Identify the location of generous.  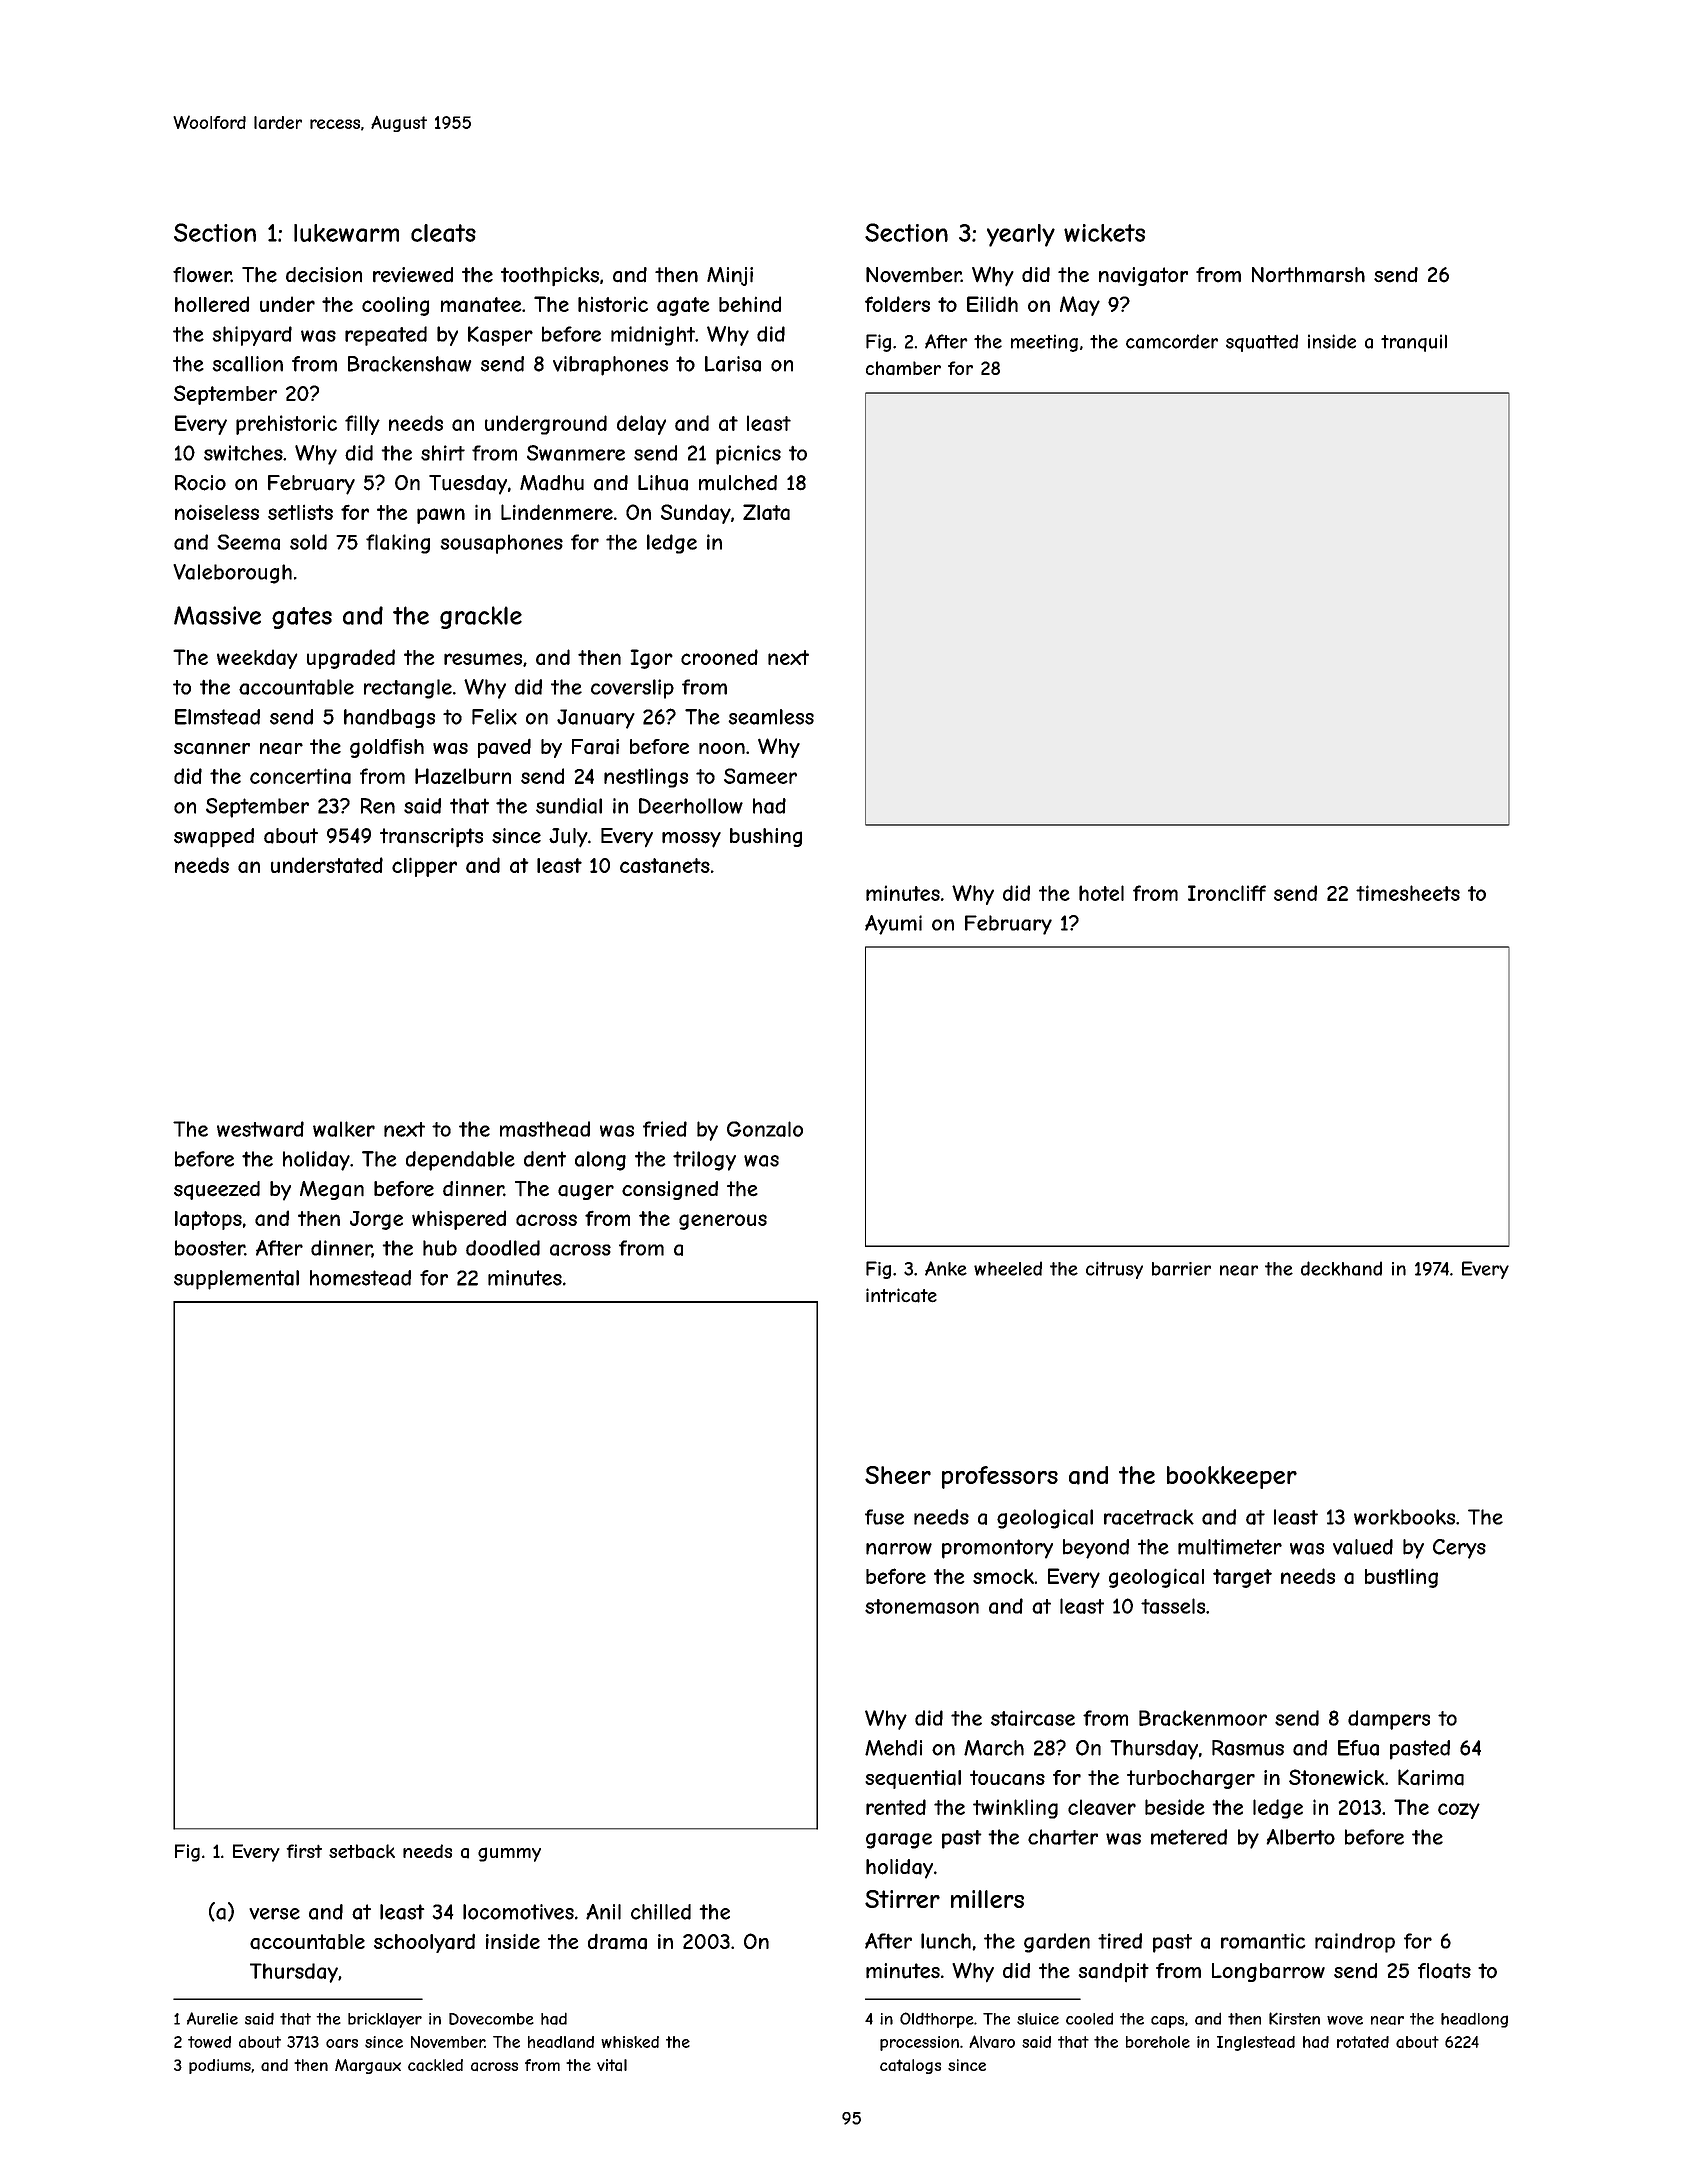
(723, 1222).
